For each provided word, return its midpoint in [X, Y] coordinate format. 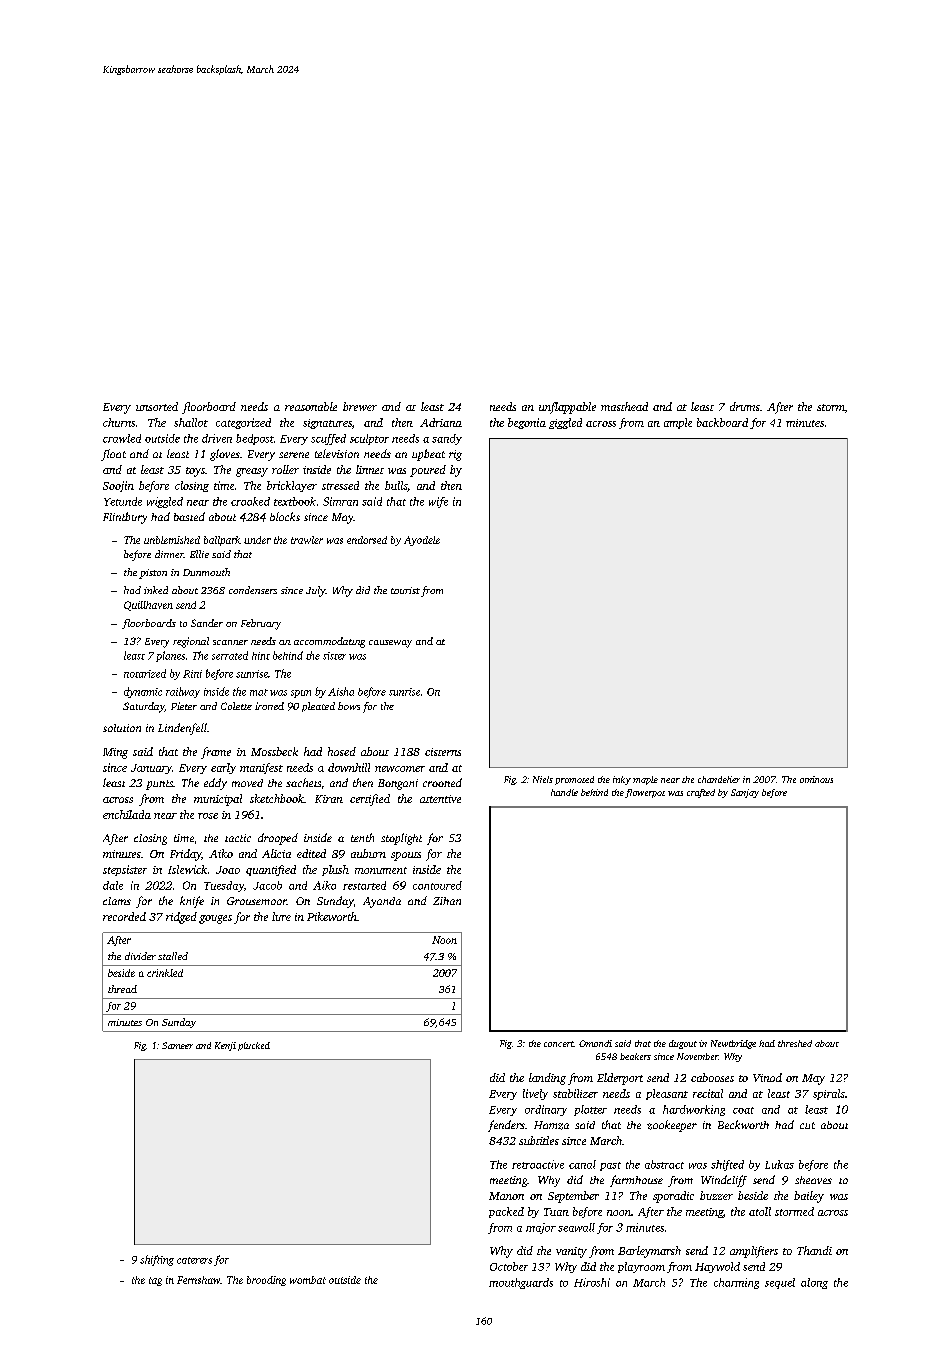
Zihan [447, 901]
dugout [683, 1044]
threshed [795, 1043]
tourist [405, 590]
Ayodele [422, 541]
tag [155, 1281]
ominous [816, 779]
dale [113, 885]
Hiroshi [592, 1282]
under [257, 540]
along [814, 1283]
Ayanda [382, 902]
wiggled [165, 502]
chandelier [719, 779]
